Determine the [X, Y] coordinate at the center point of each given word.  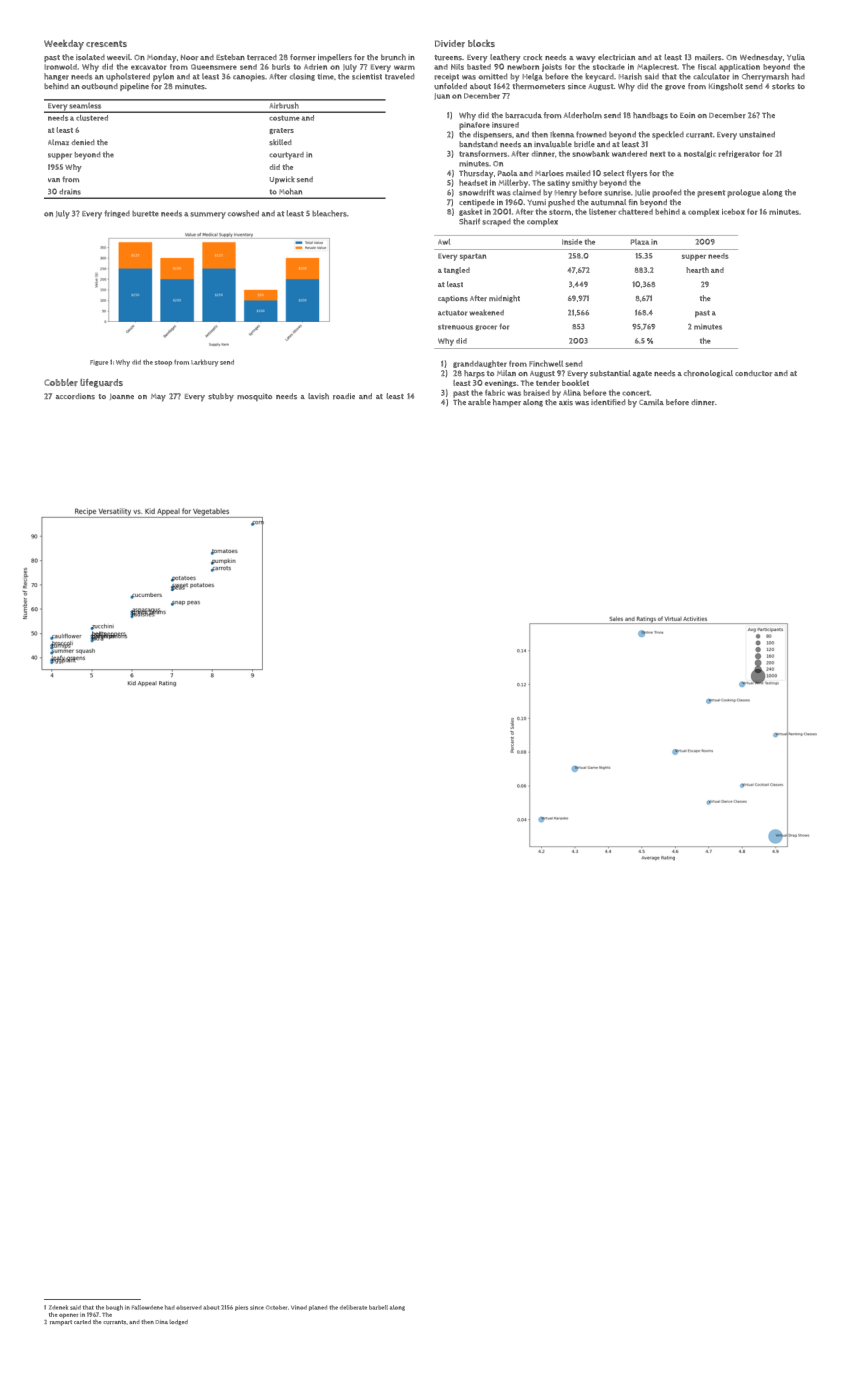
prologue [743, 193]
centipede [476, 203]
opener [68, 1316]
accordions [75, 396]
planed [318, 1308]
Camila [651, 402]
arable [479, 402]
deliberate [353, 1307]
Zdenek [58, 1307]
